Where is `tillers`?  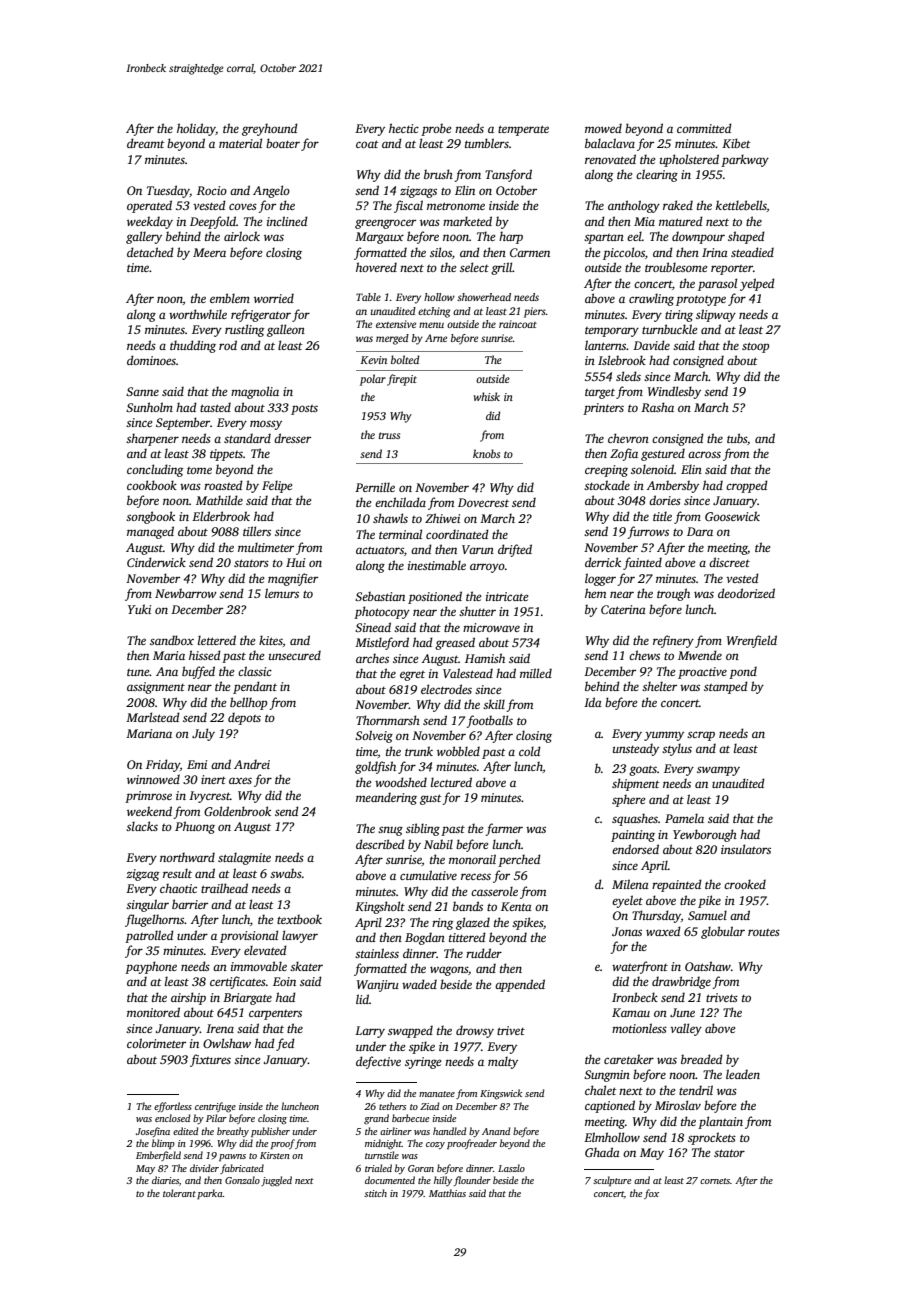 tillers is located at coordinates (257, 531).
